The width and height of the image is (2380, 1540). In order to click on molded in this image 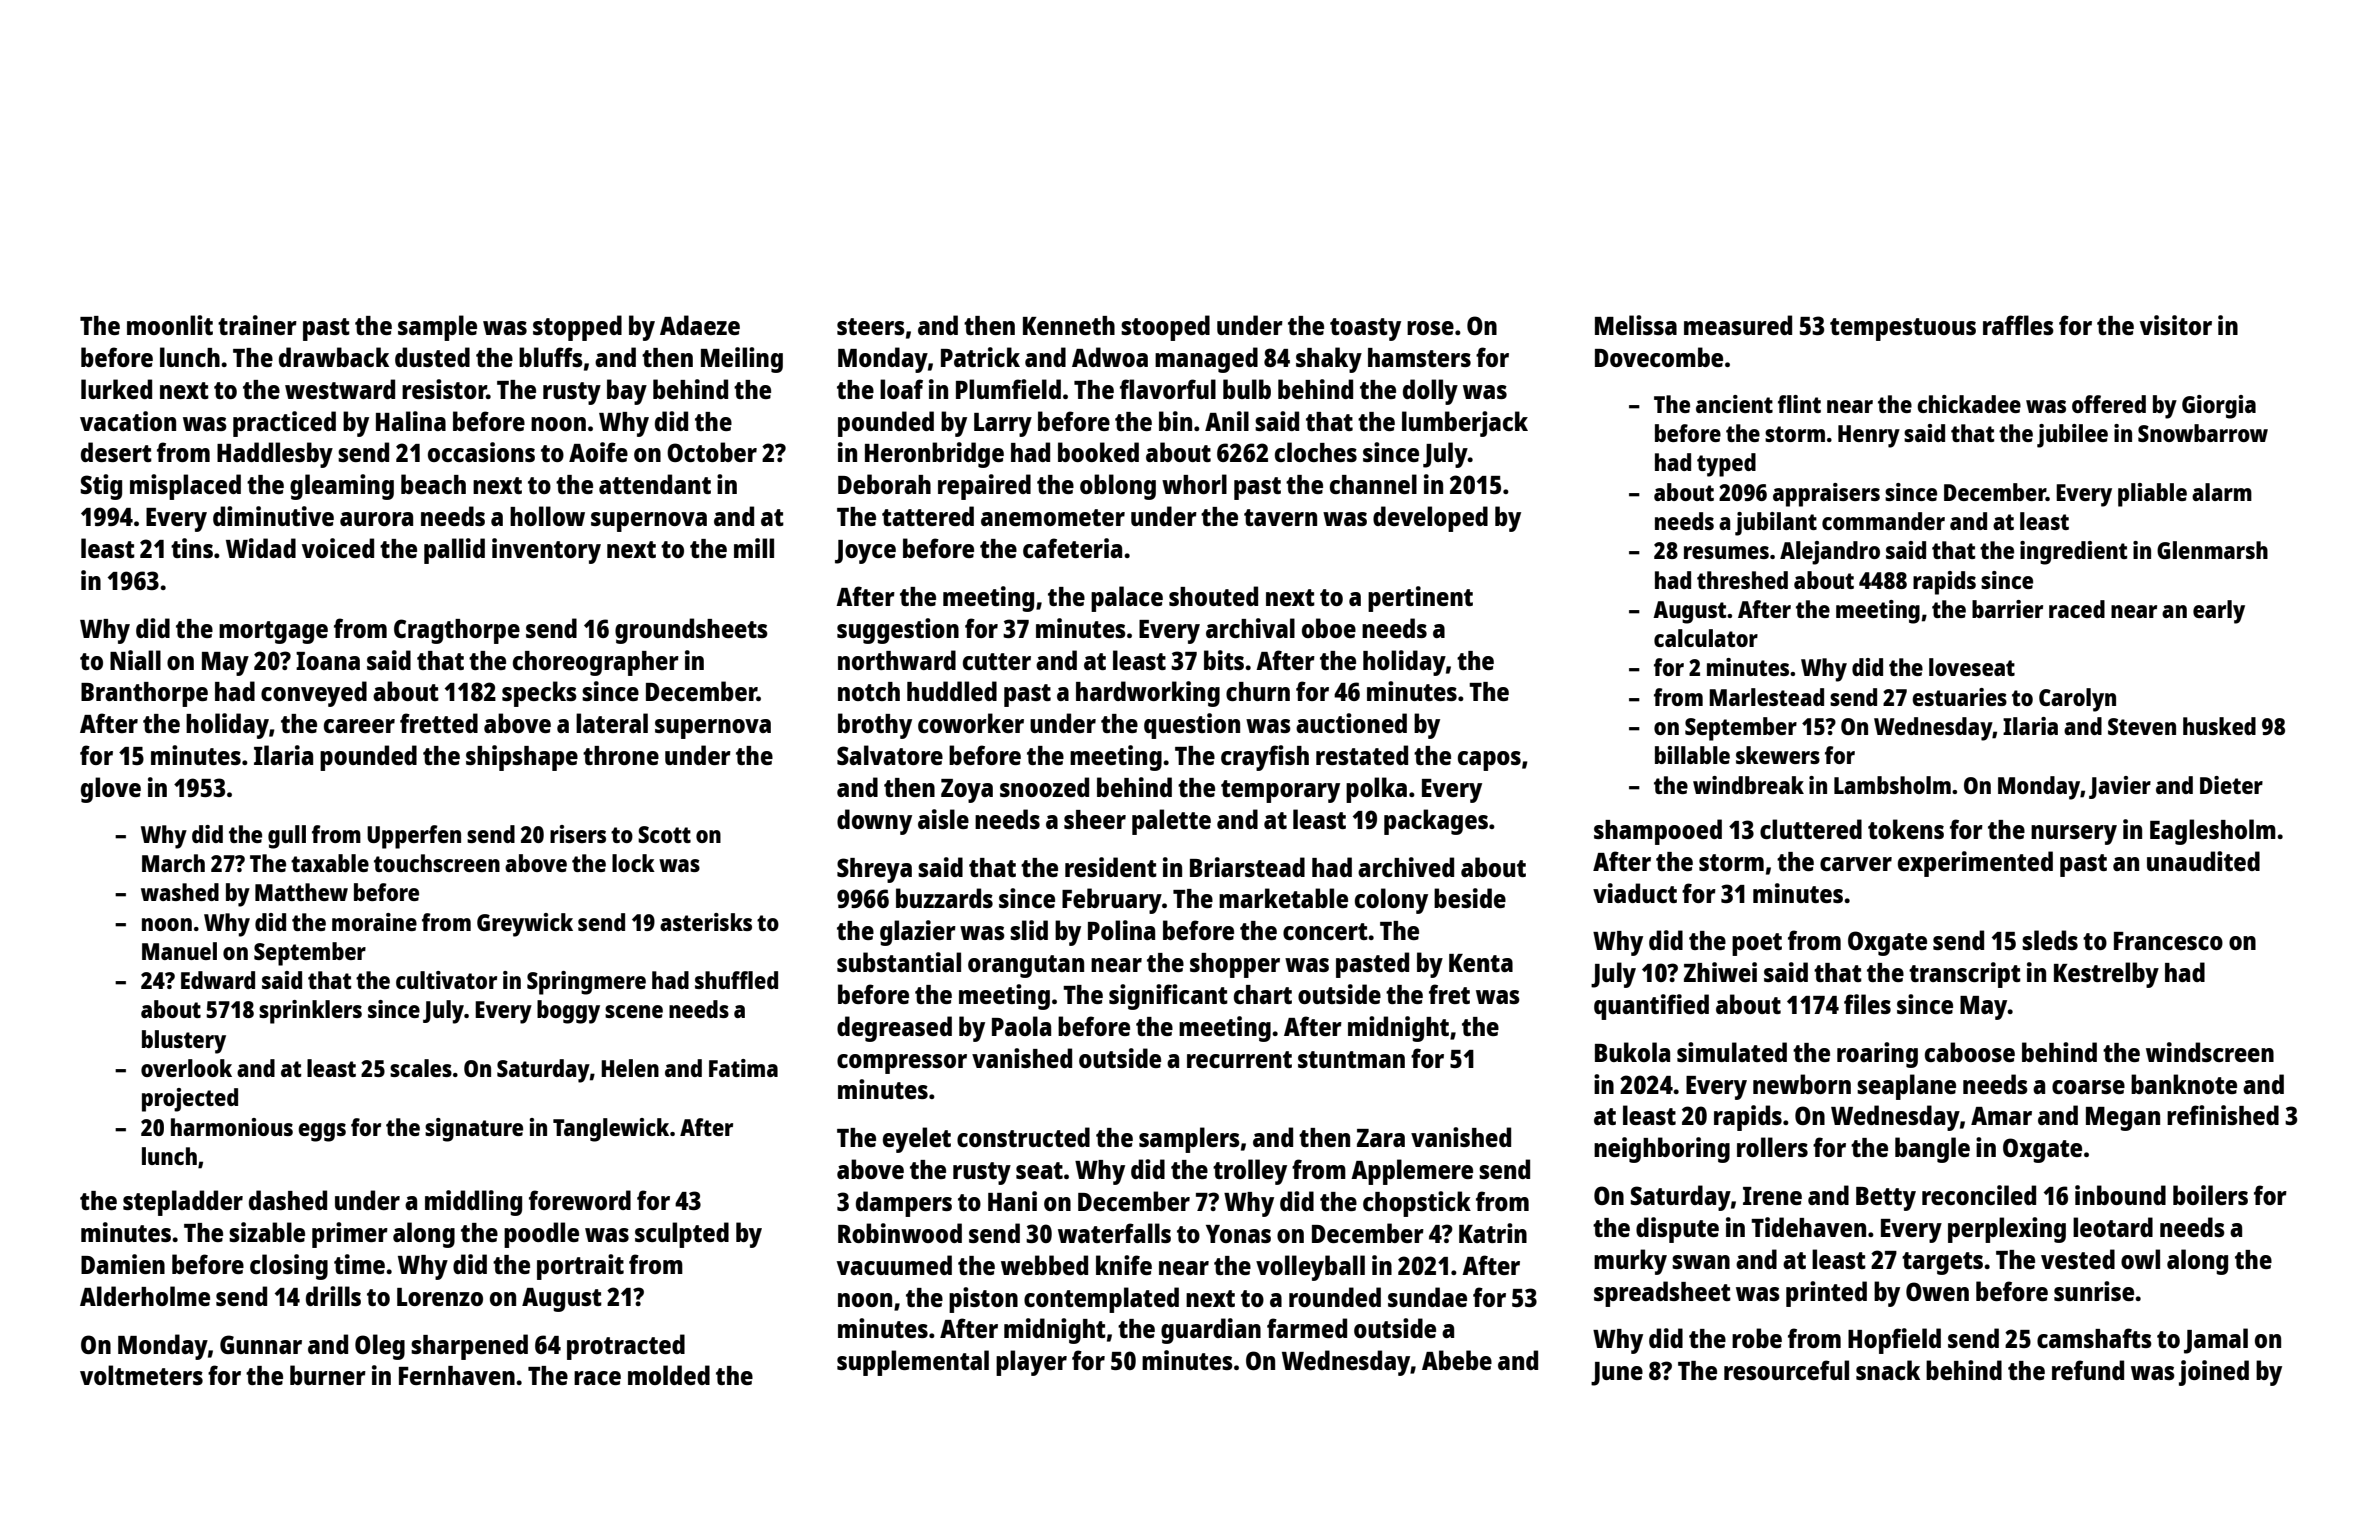, I will do `click(669, 1375)`.
